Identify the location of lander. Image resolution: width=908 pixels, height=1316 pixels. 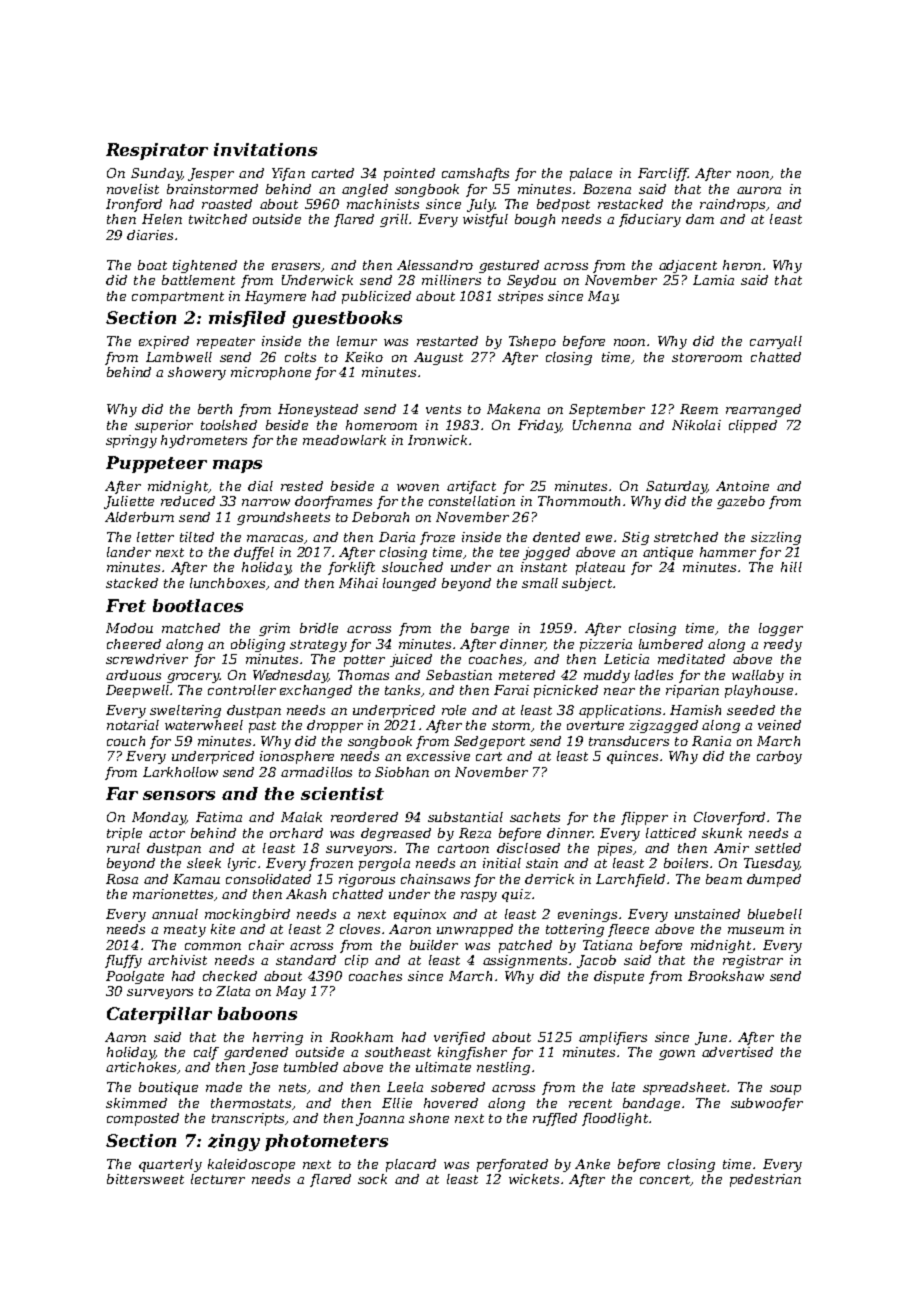
(129, 552).
